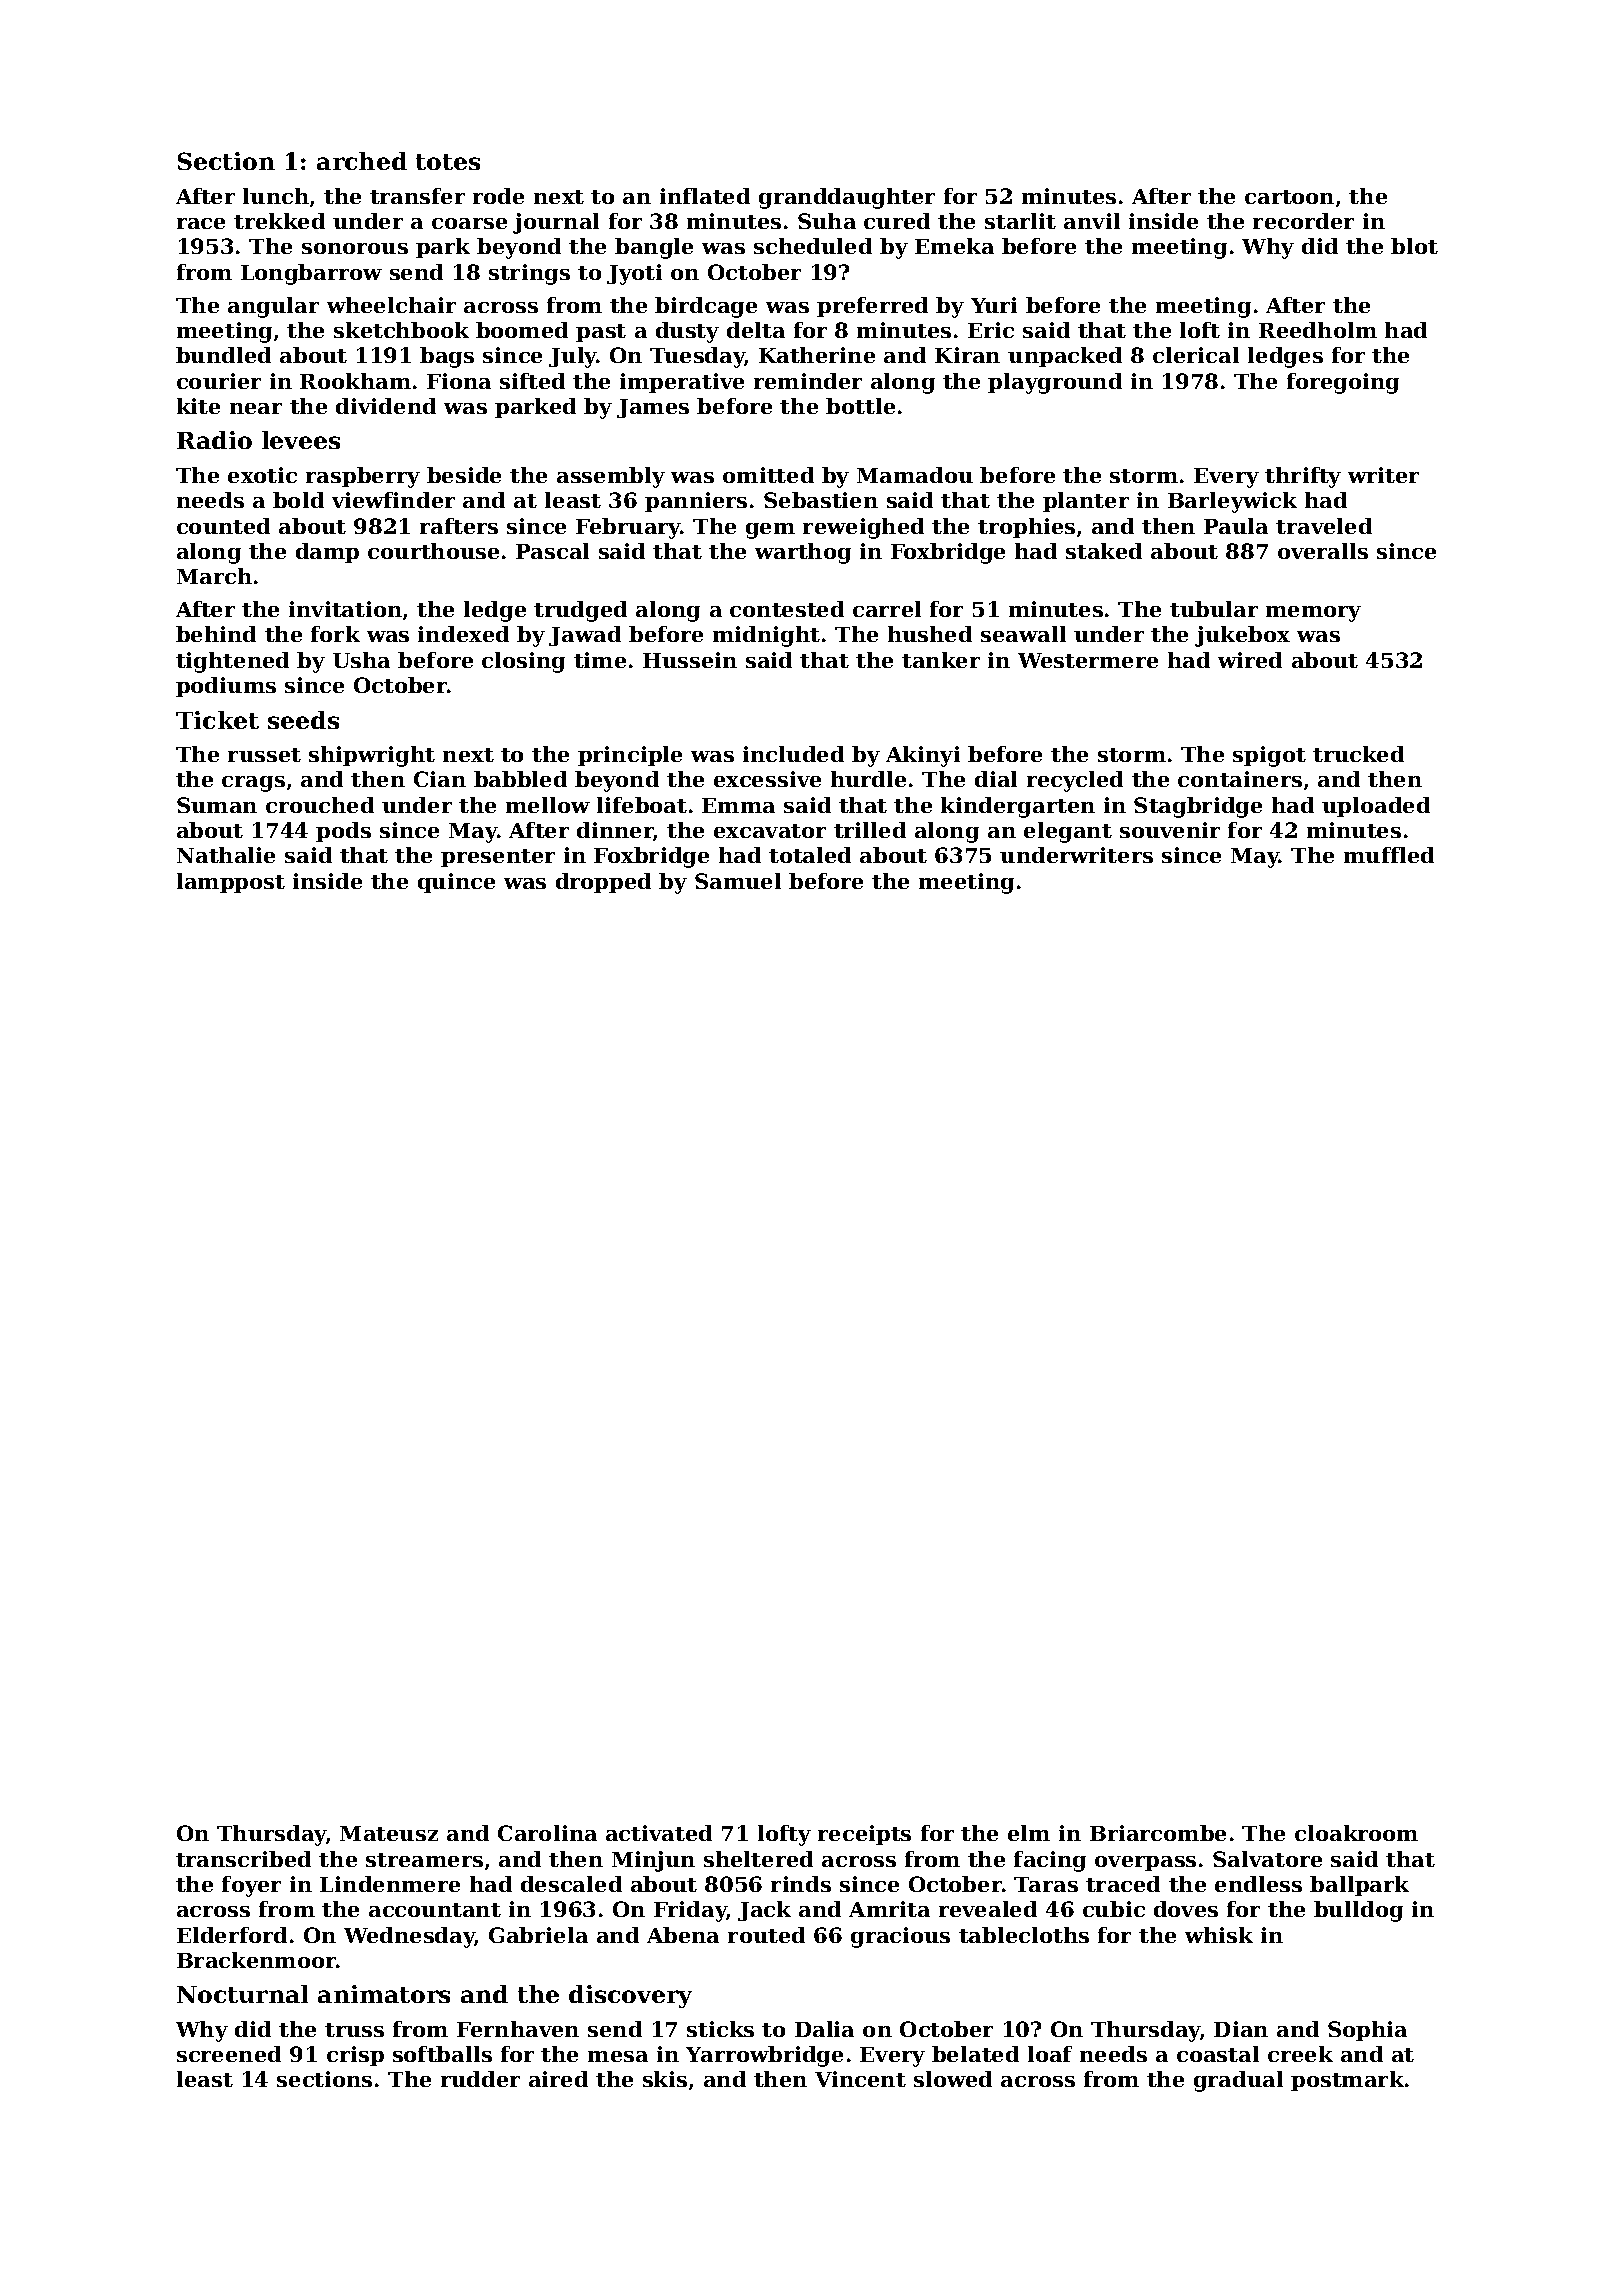 The image size is (1620, 2292). I want to click on cartoon, so click(1289, 197).
